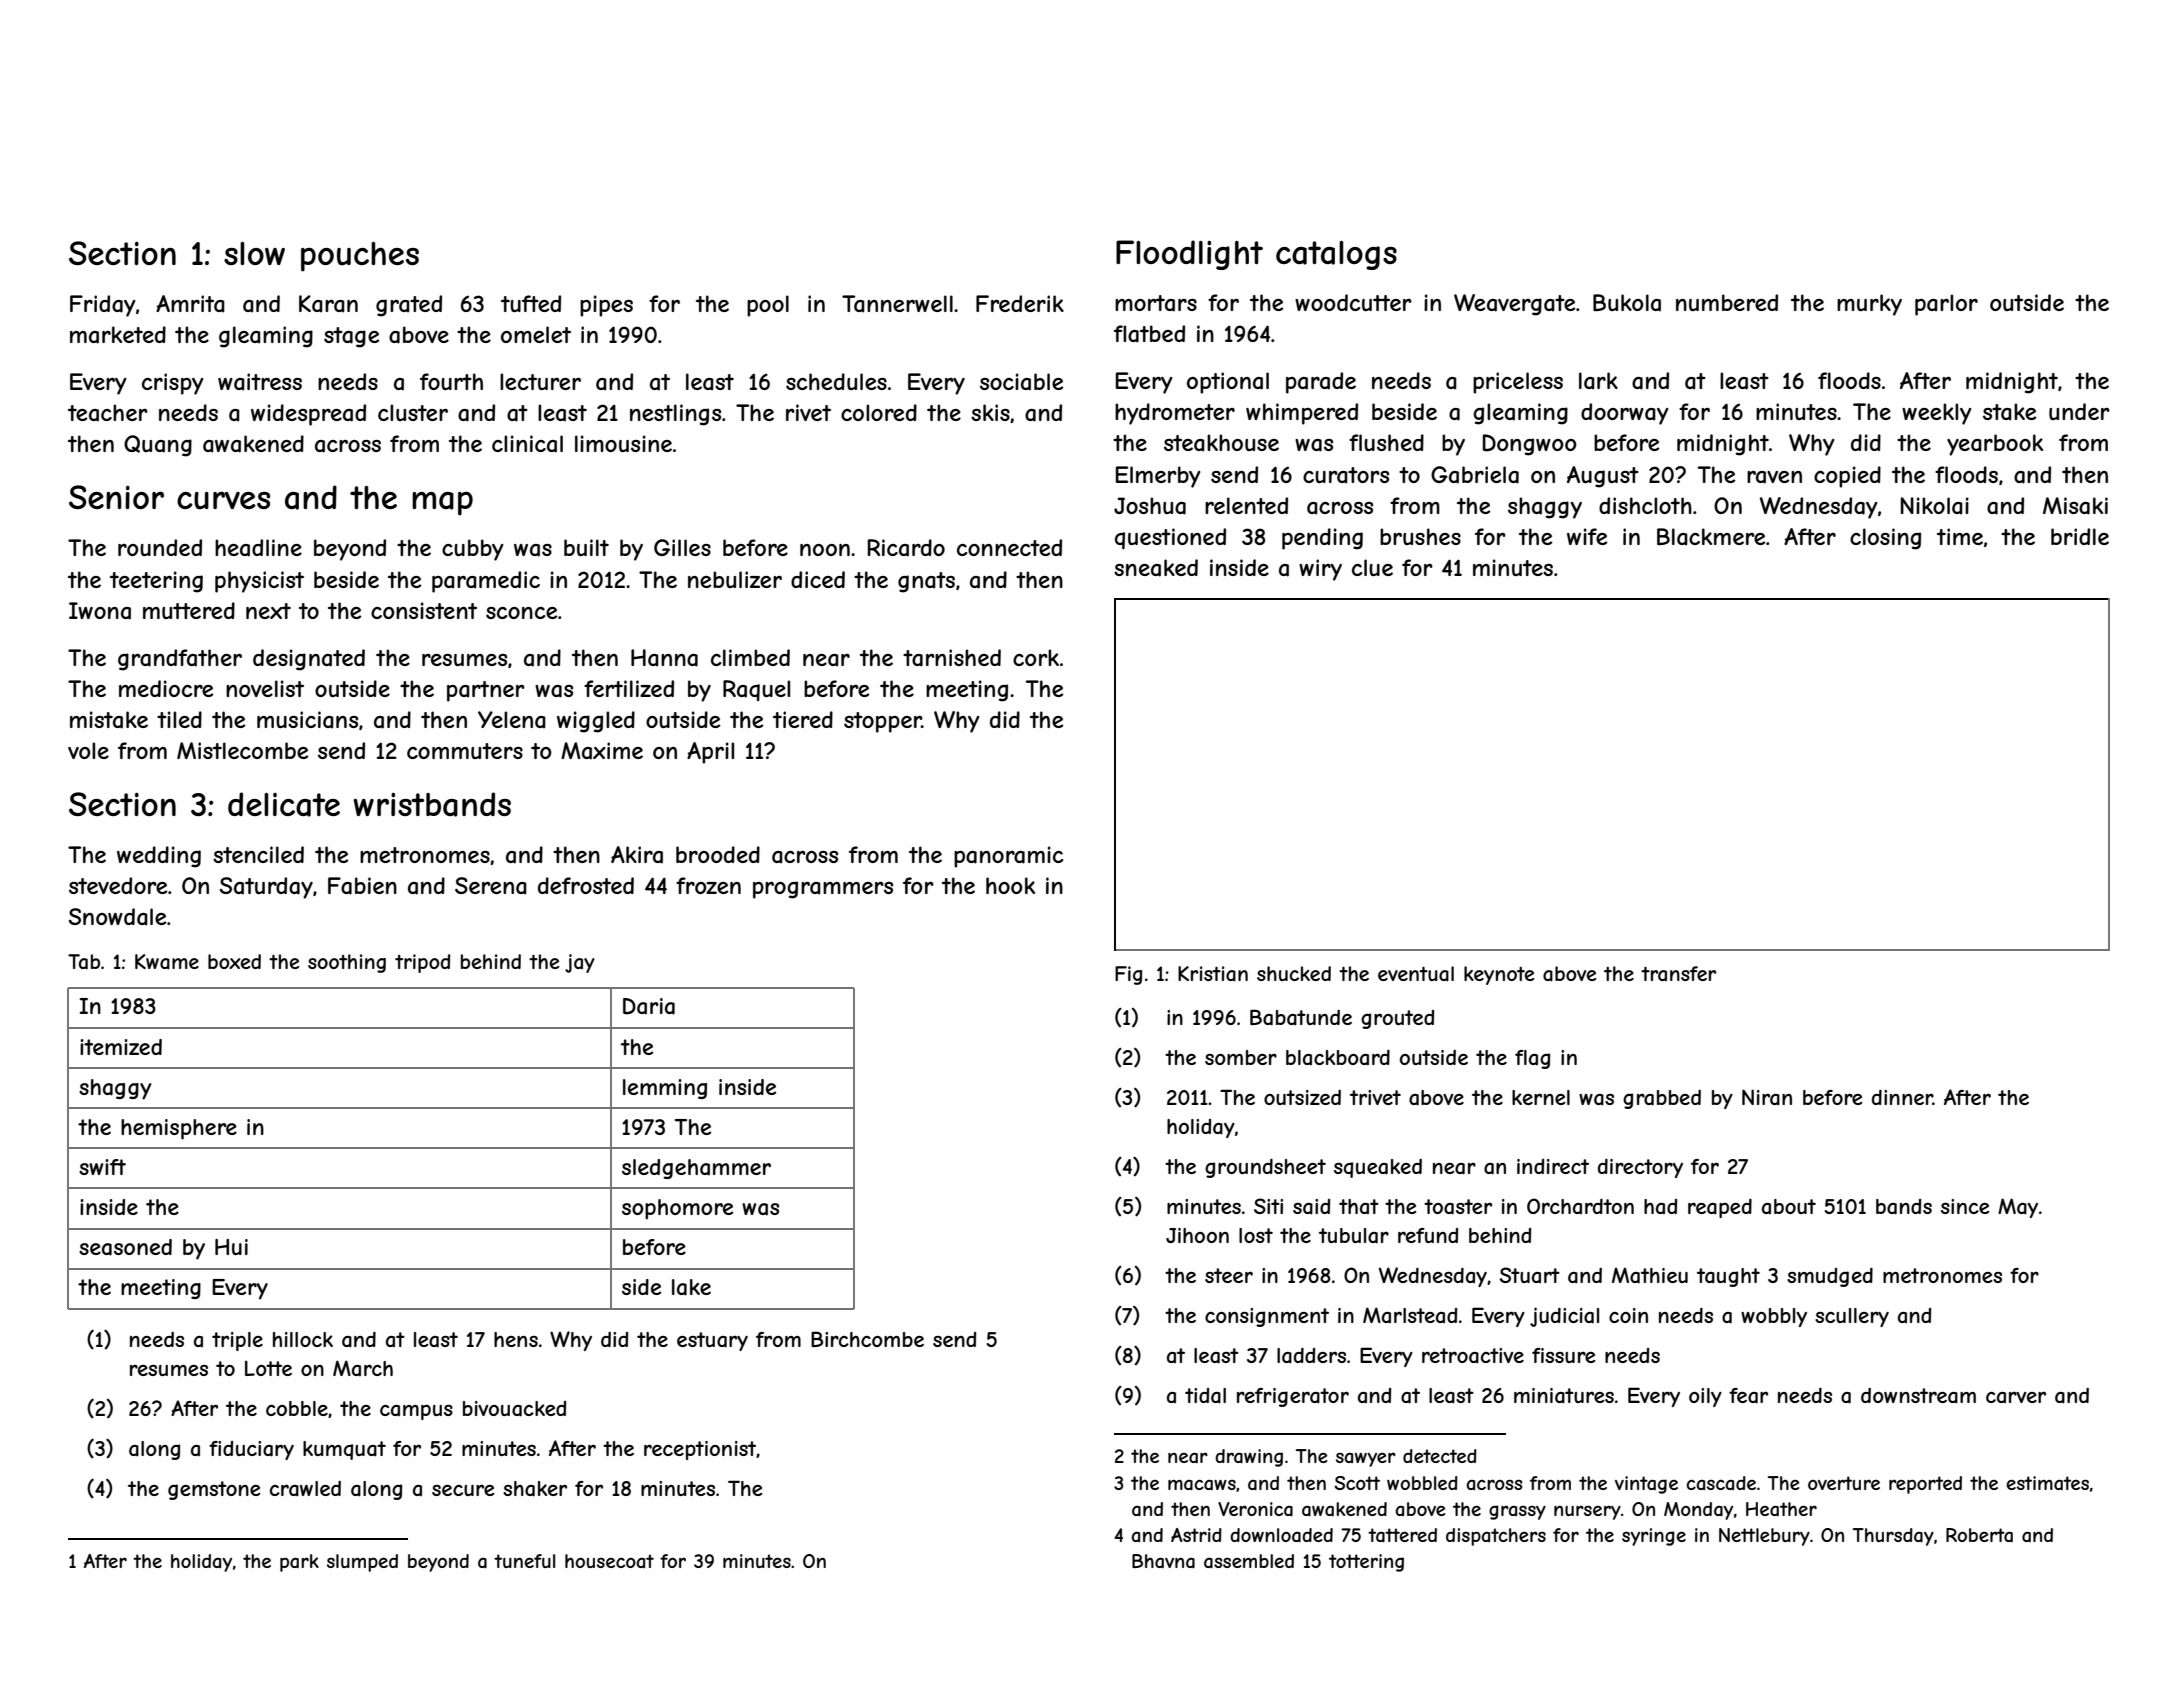 The height and width of the document is (1683, 2178). I want to click on panoramic, so click(1008, 857).
